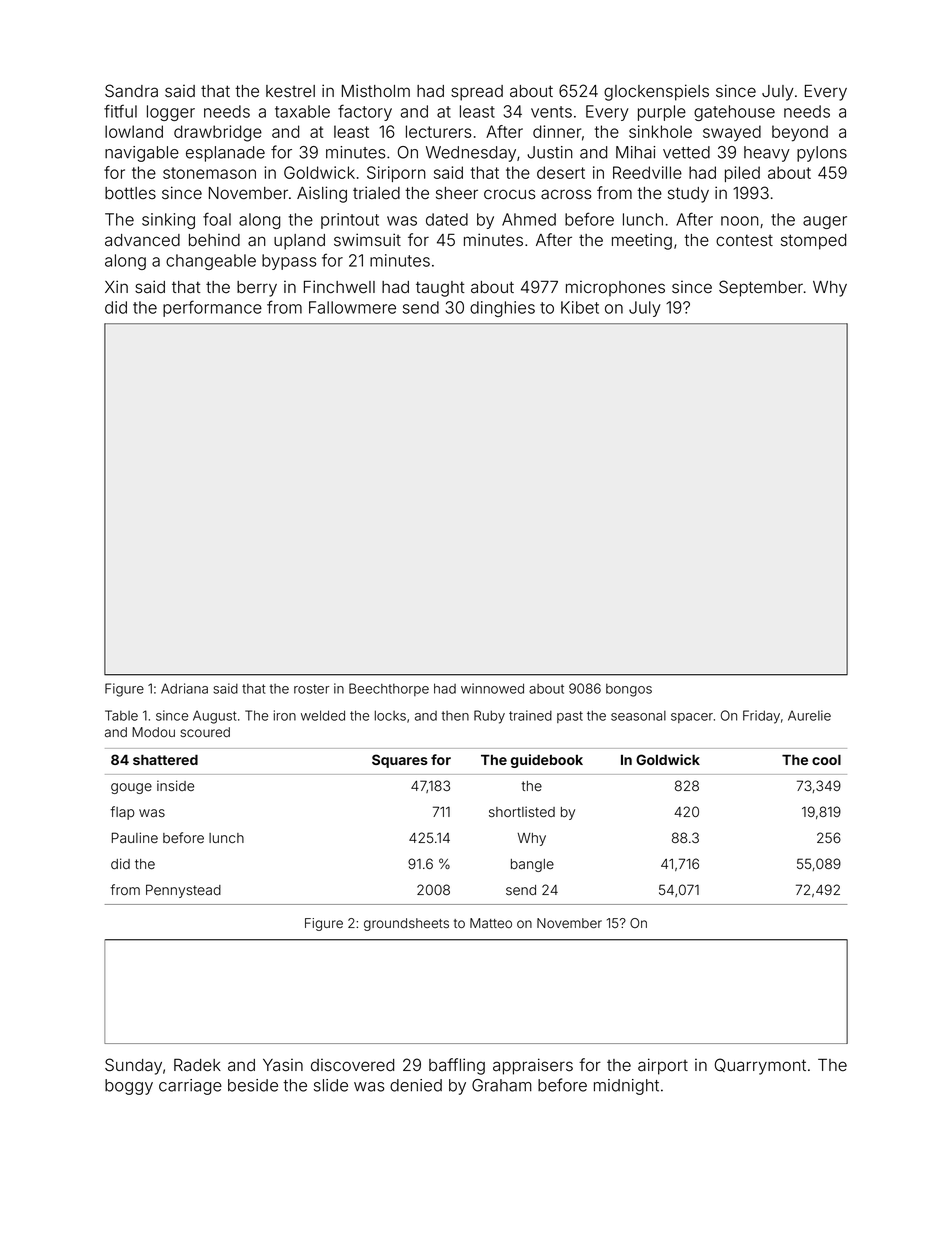 The width and height of the document is (952, 1233). What do you see at coordinates (502, 309) in the document?
I see `dinghies` at bounding box center [502, 309].
